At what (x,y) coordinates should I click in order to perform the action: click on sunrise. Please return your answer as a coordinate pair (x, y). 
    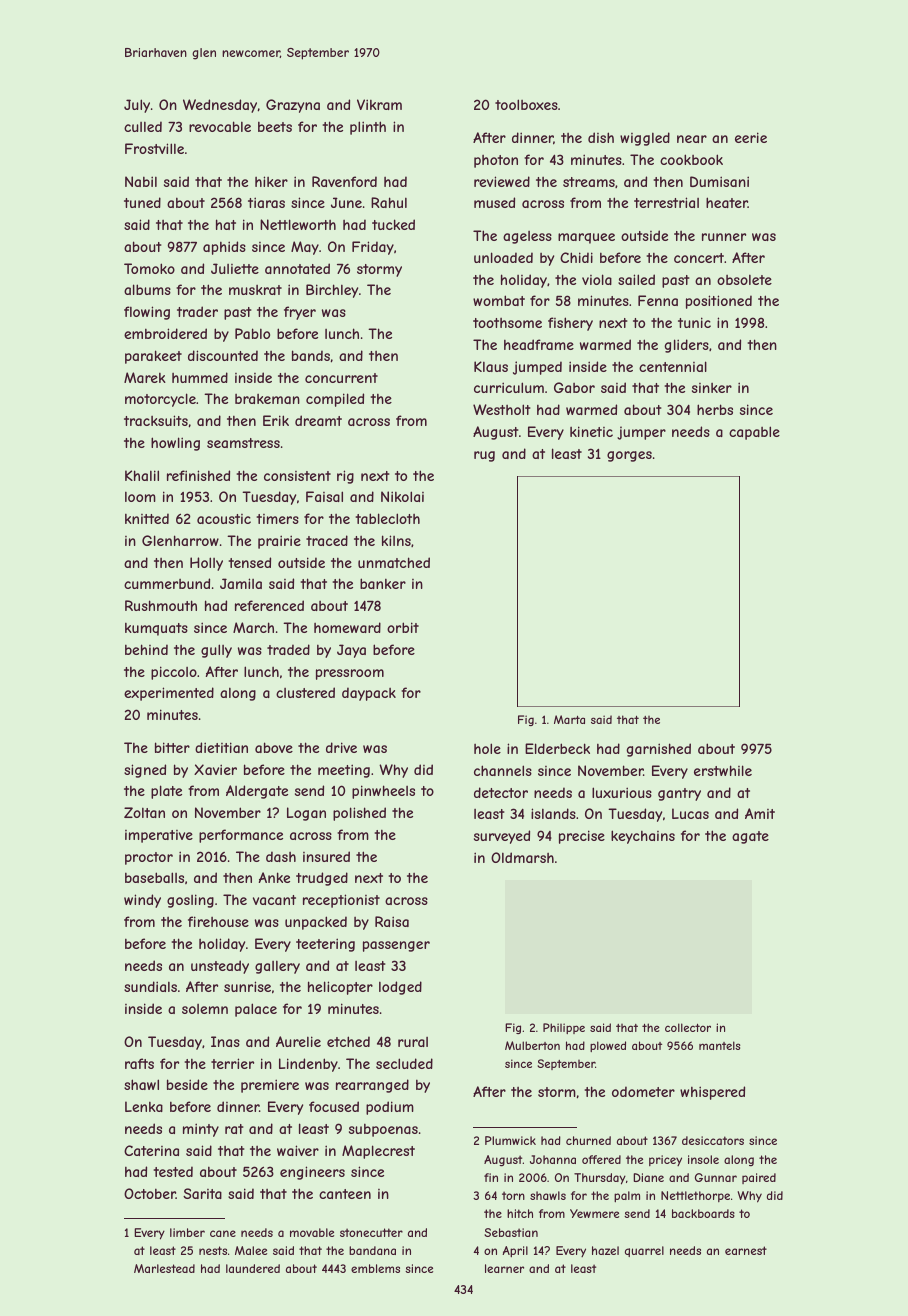
    Looking at the image, I should click on (247, 986).
